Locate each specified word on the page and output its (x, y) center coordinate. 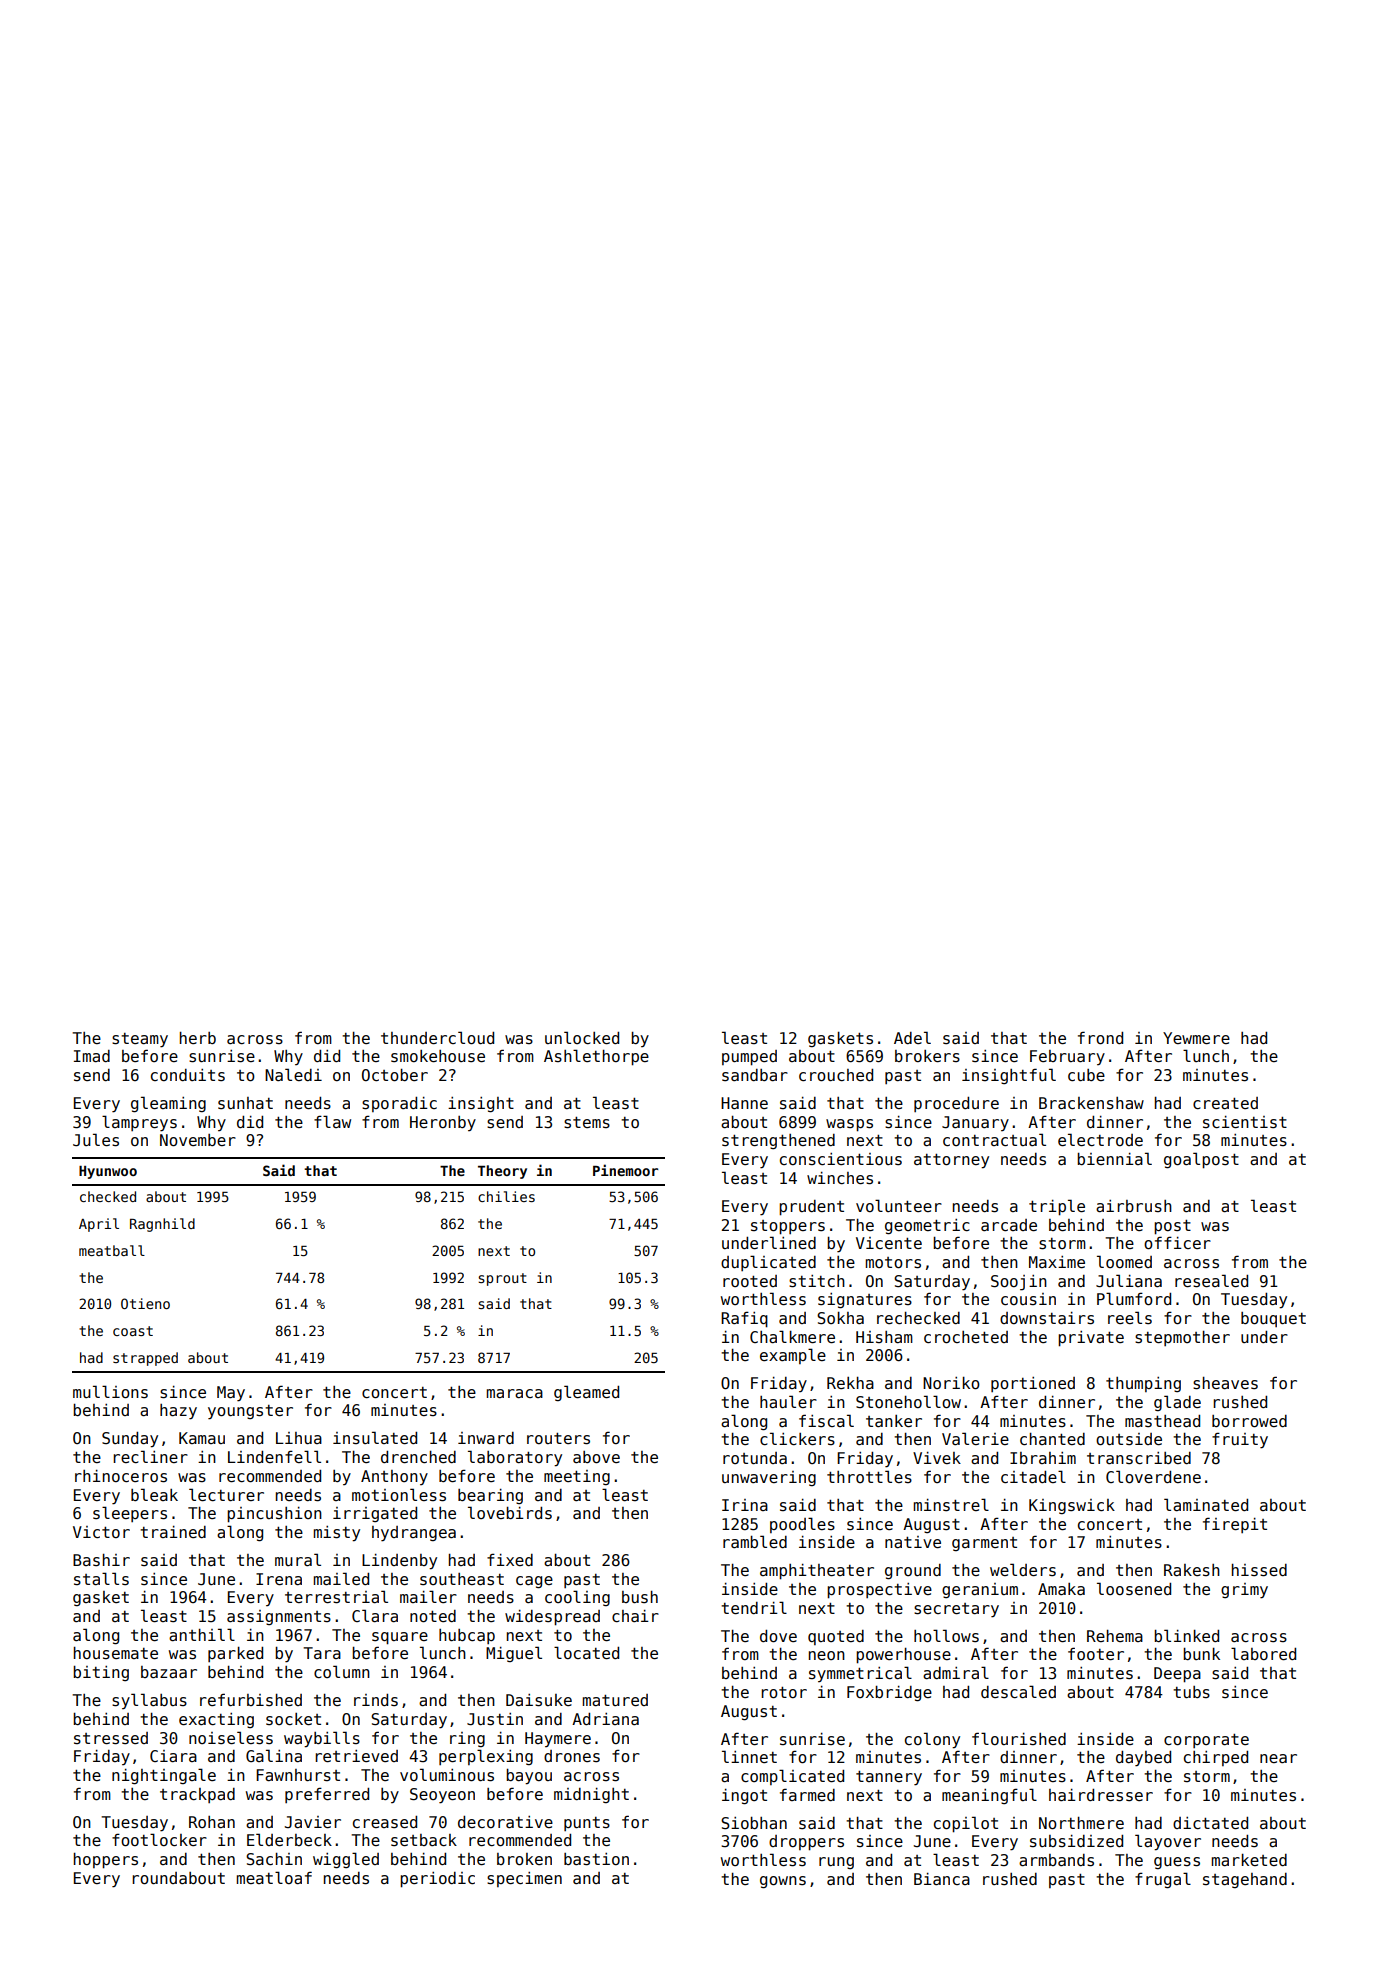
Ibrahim (1043, 1458)
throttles (869, 1476)
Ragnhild (162, 1225)
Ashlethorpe (596, 1057)
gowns (783, 1882)
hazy (178, 1412)
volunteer (899, 1205)
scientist (1245, 1122)
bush (640, 1597)
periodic (437, 1880)
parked (235, 1654)
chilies (506, 1196)
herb (198, 1038)
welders (1023, 1570)
